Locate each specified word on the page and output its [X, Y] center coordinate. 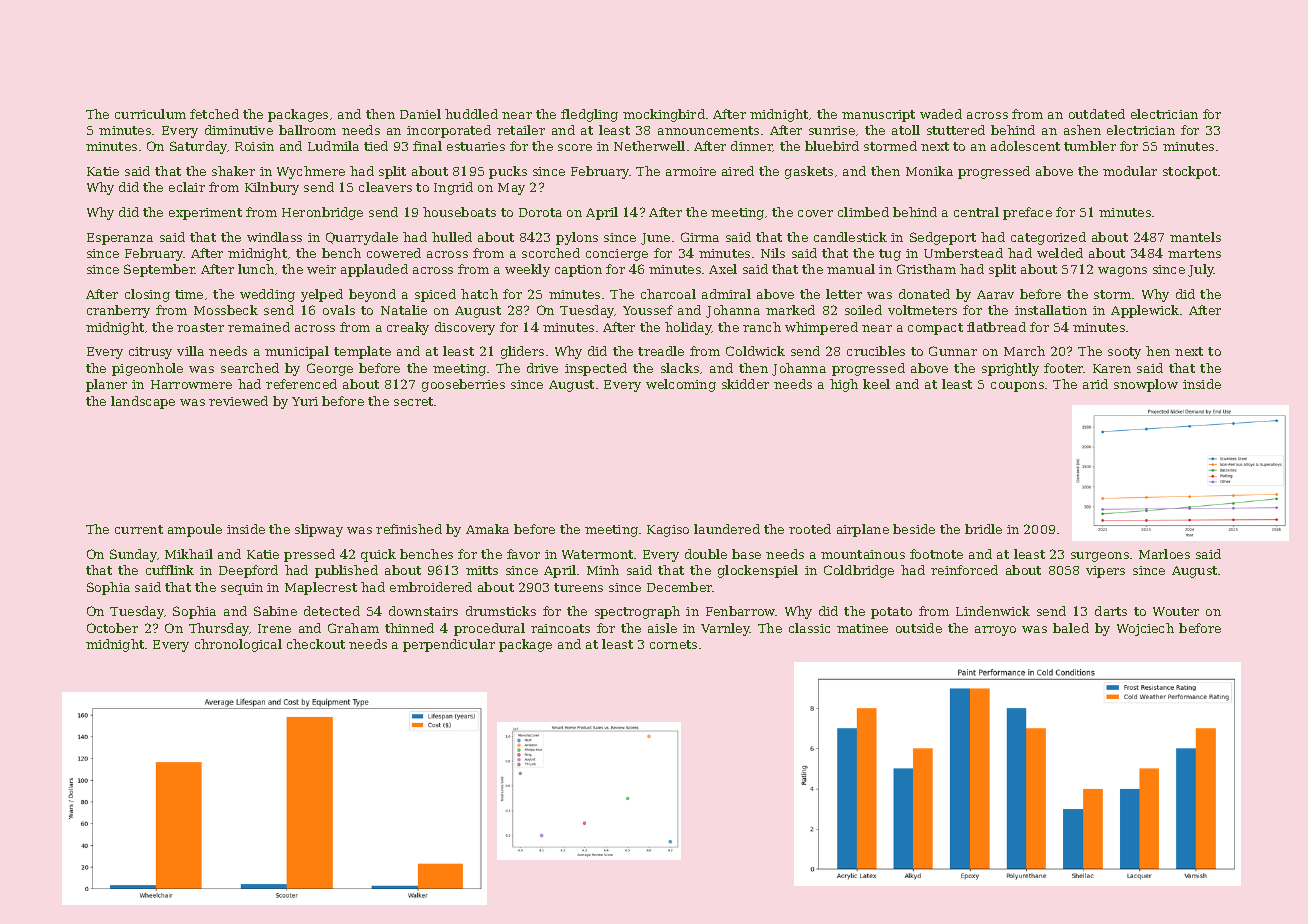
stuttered [956, 130]
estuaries [476, 146]
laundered [727, 529]
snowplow [1146, 385]
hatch [479, 294]
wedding [267, 295]
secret [413, 401]
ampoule [195, 530]
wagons [1122, 272]
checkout [316, 644]
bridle [983, 529]
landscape [143, 402]
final [427, 146]
